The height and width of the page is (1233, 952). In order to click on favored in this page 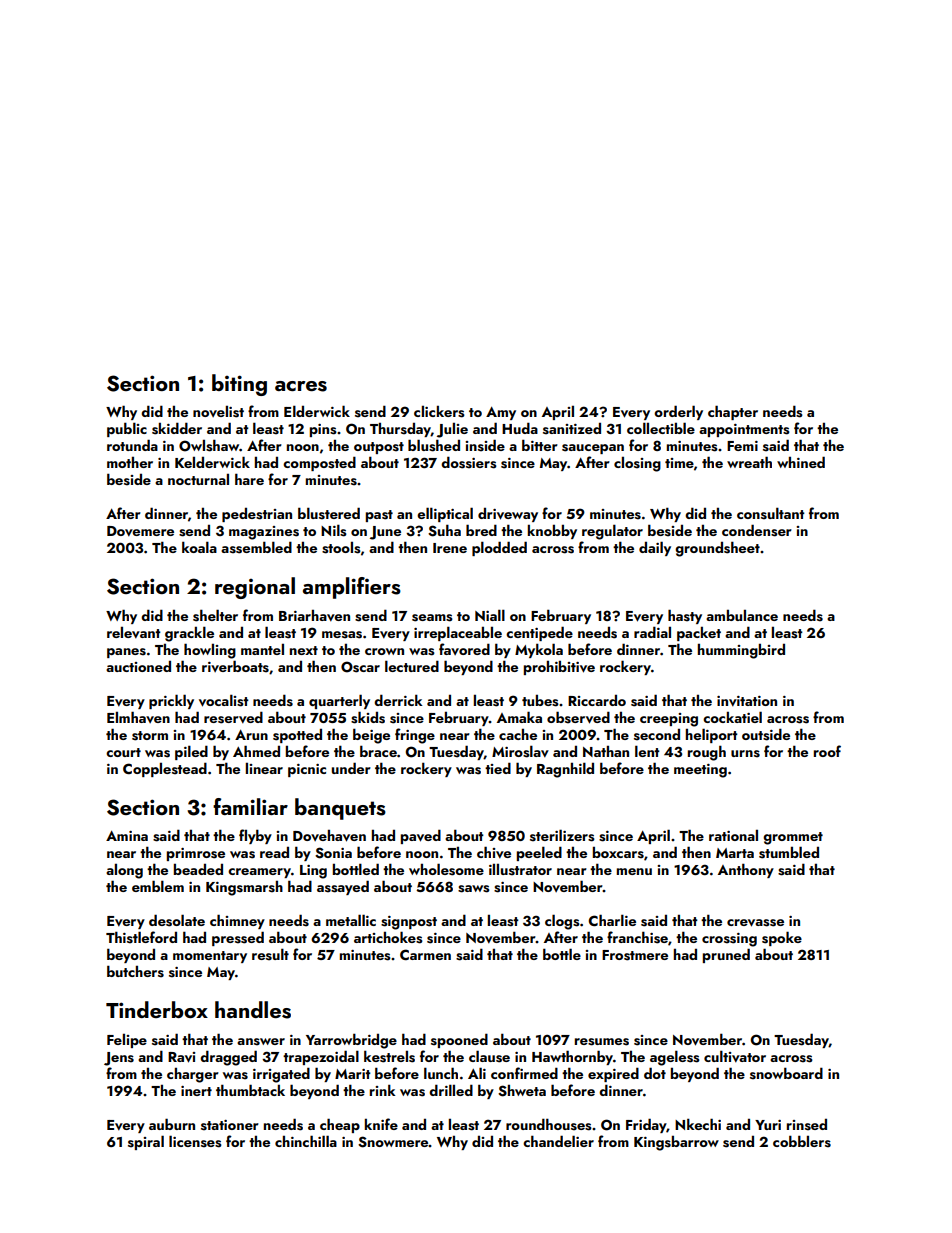, I will do `click(464, 649)`.
